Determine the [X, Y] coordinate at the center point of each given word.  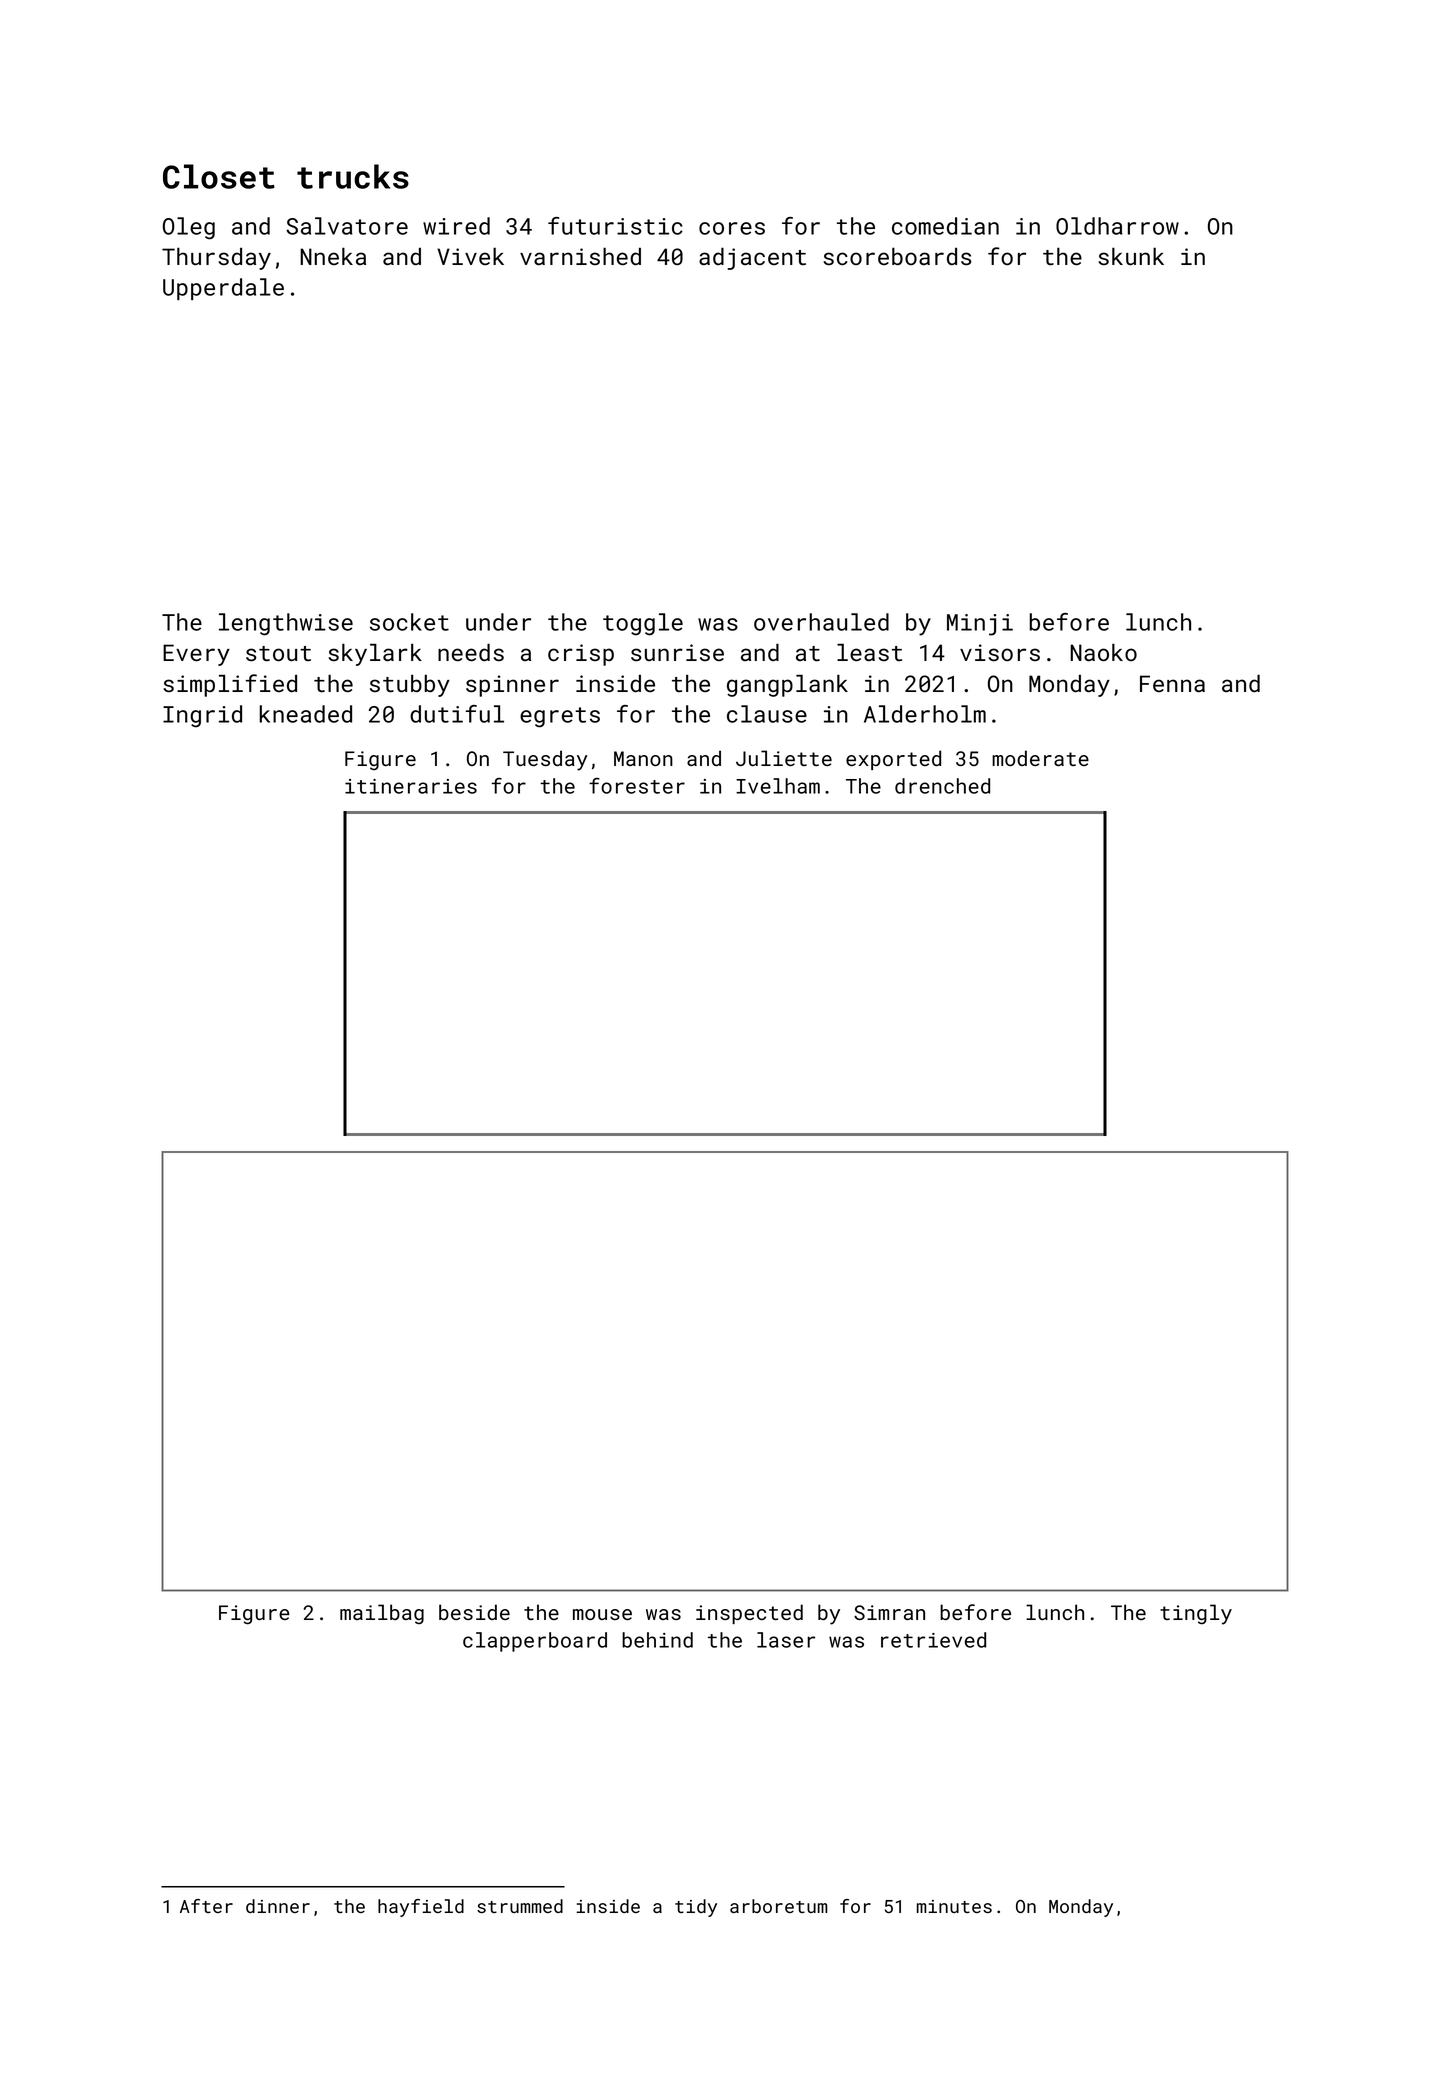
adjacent [752, 258]
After [206, 1906]
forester [637, 786]
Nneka [333, 256]
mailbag [382, 1614]
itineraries [411, 786]
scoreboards [897, 256]
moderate [1040, 758]
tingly [1196, 1614]
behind [657, 1640]
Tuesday [545, 760]
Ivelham [778, 786]
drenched [942, 786]
